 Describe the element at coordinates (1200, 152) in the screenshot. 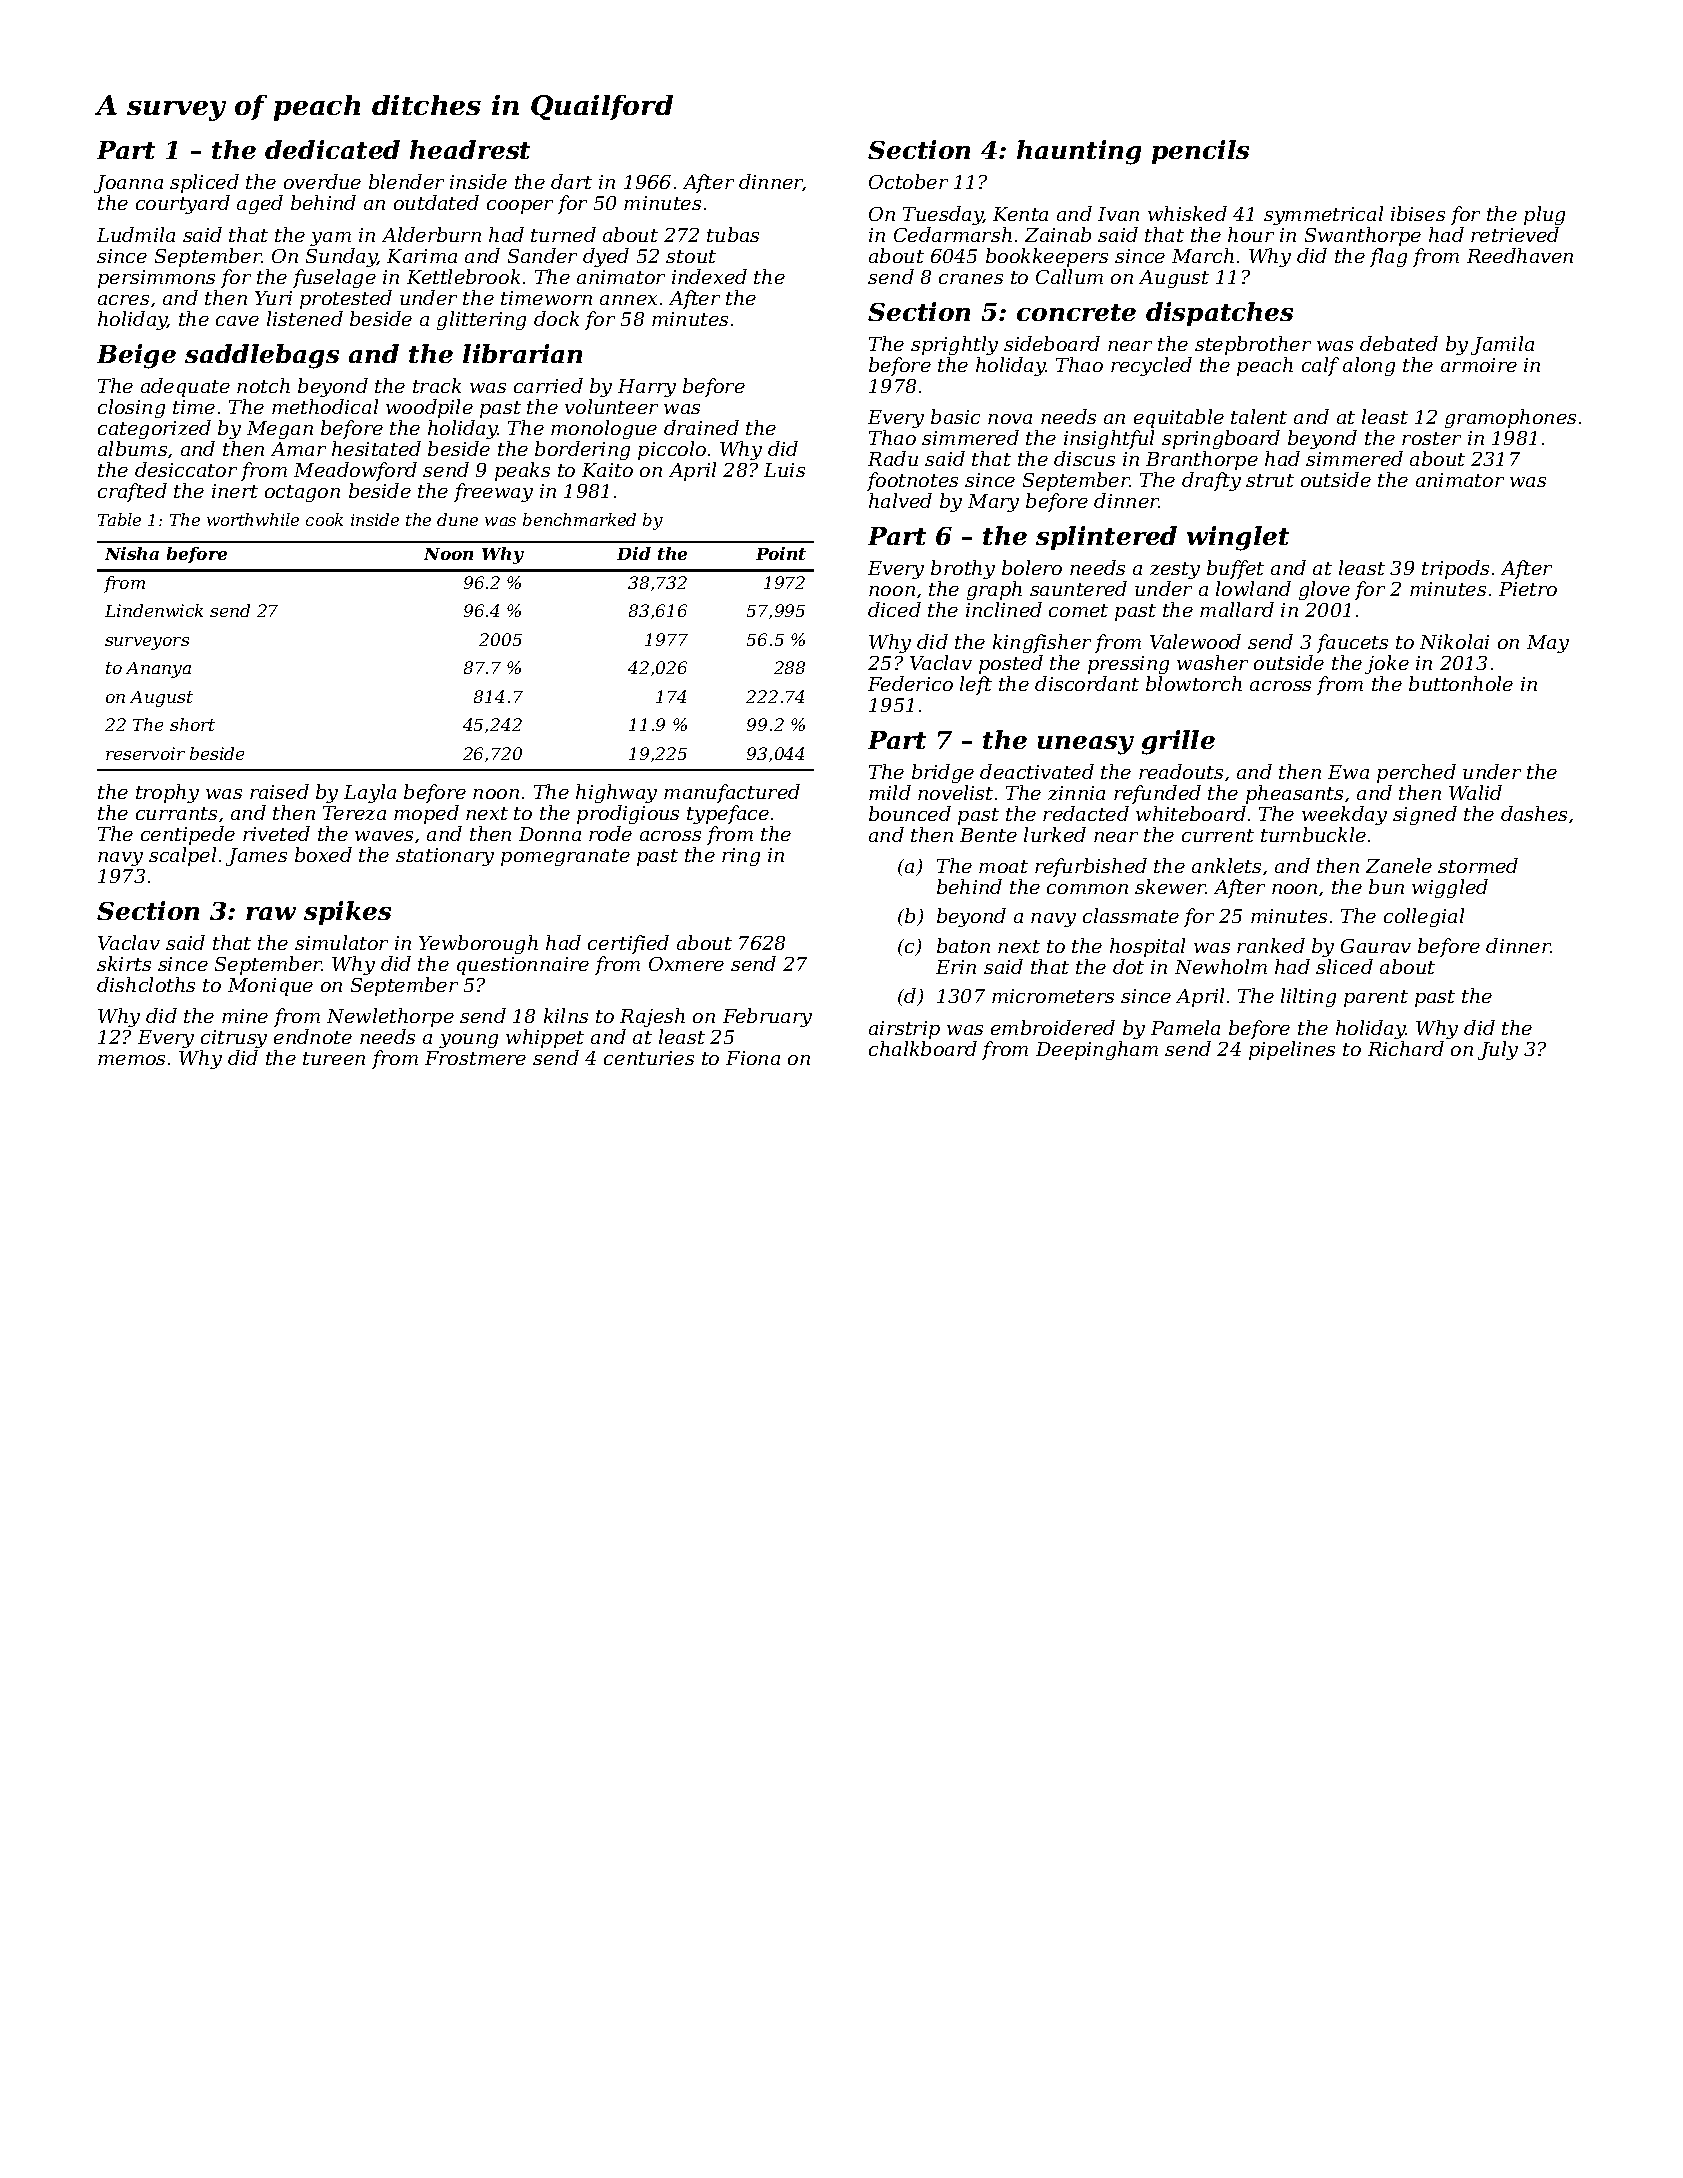

I see `pencils` at that location.
